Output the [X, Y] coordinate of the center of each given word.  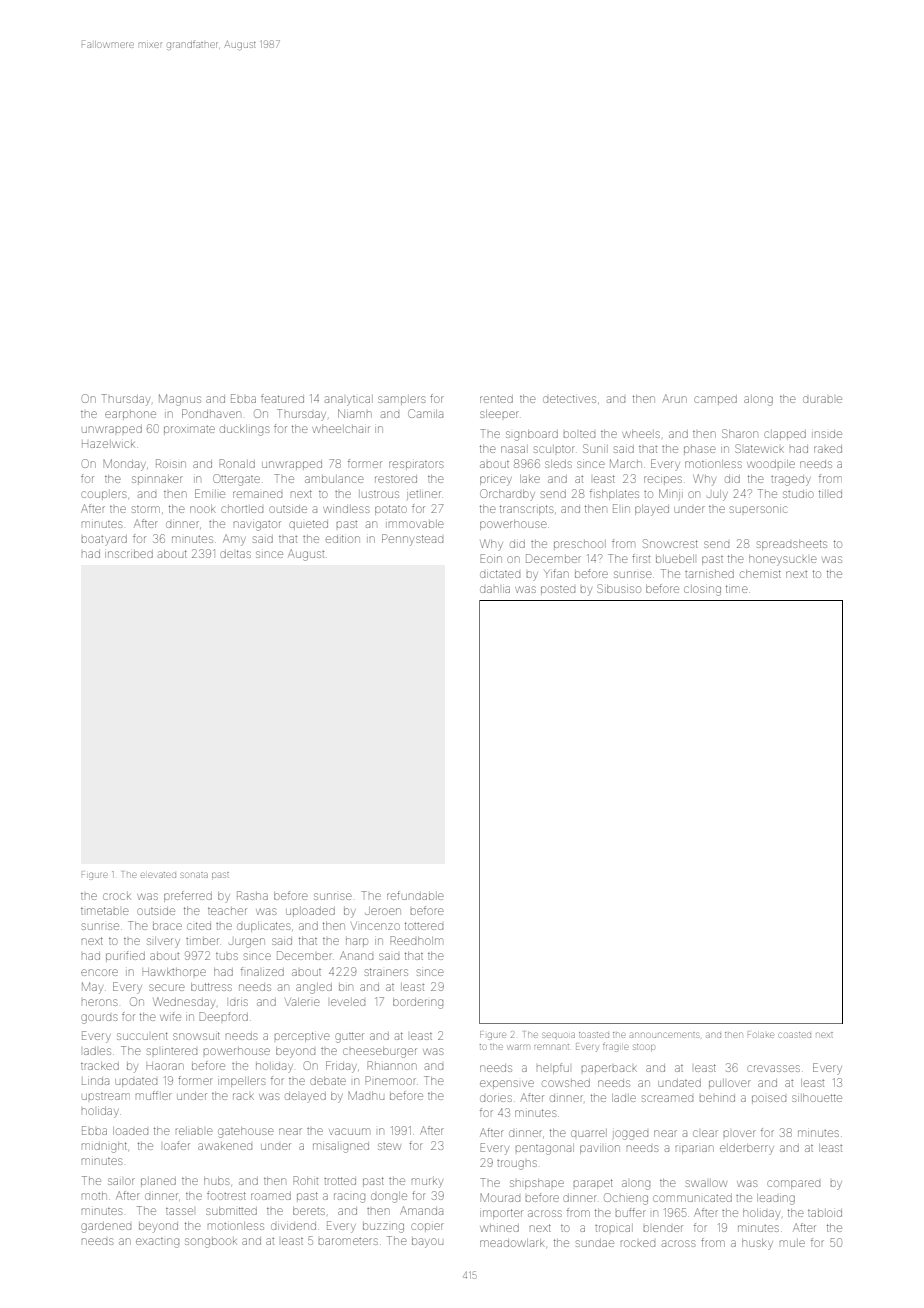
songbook [210, 1243]
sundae [595, 1243]
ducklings [244, 430]
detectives [569, 399]
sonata [195, 875]
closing [702, 591]
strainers [386, 972]
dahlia [495, 589]
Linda [95, 1081]
